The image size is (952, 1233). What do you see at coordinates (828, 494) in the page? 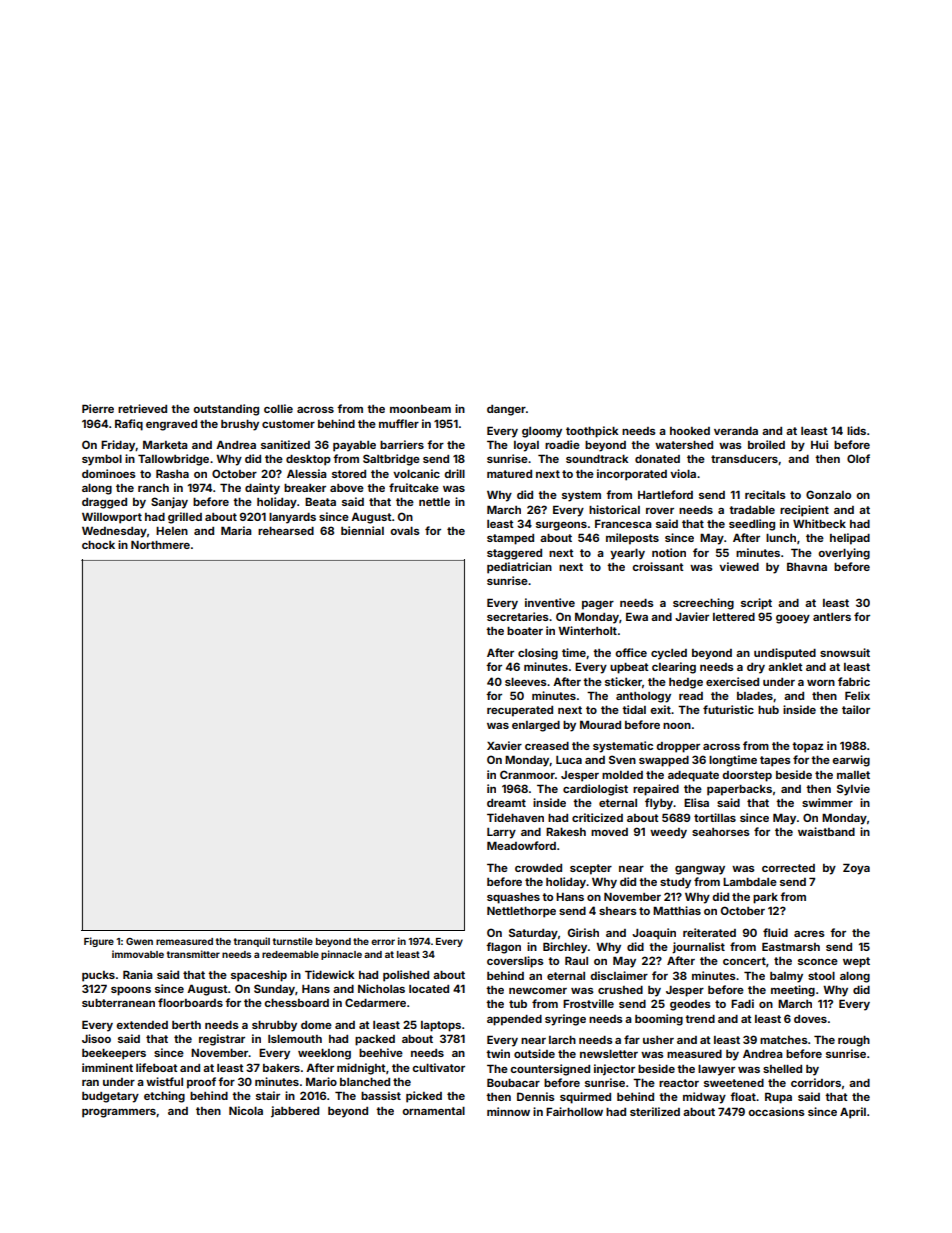
I see `Gonzalo` at bounding box center [828, 494].
